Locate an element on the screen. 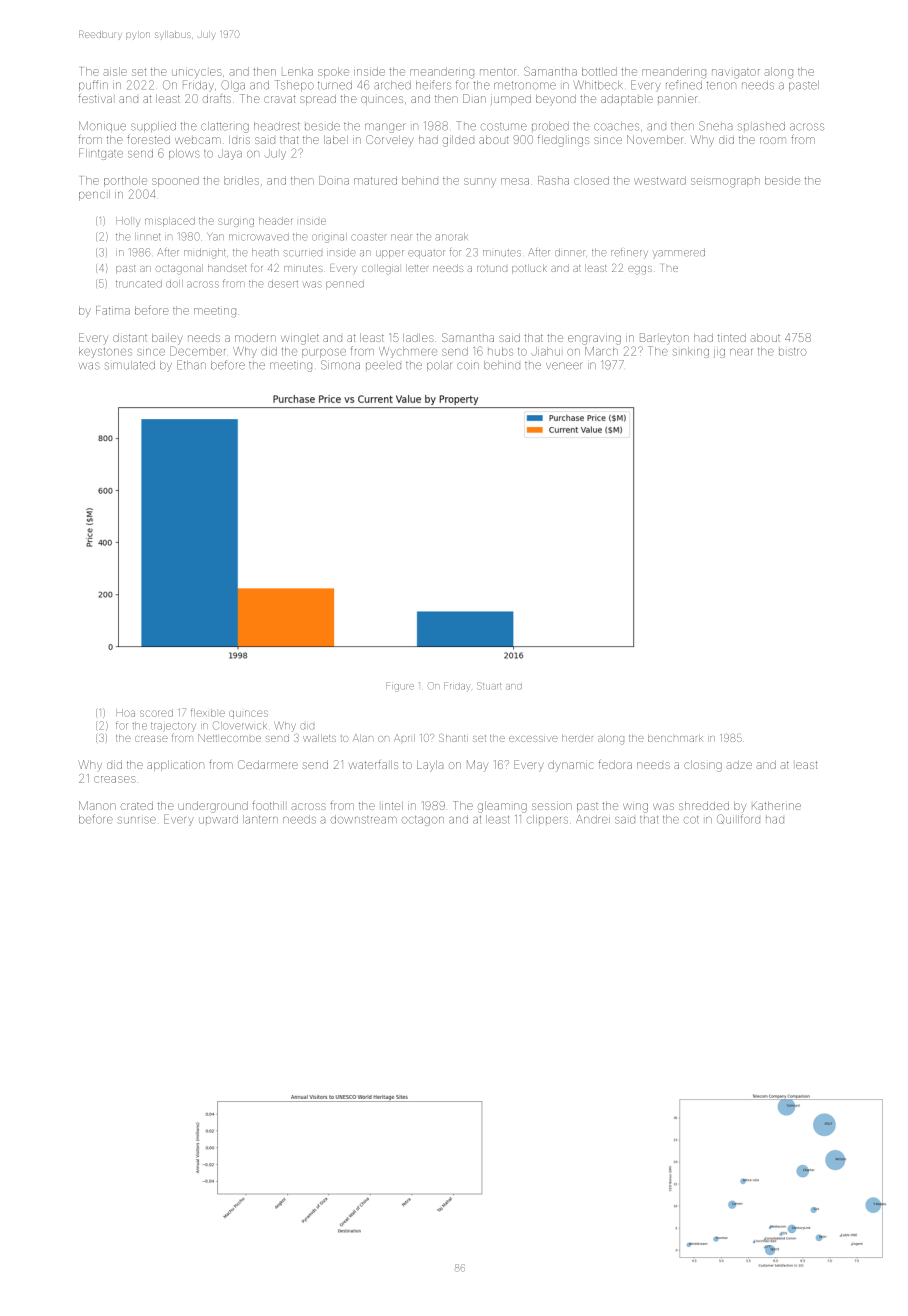 The image size is (908, 1316). seismograph is located at coordinates (725, 183).
